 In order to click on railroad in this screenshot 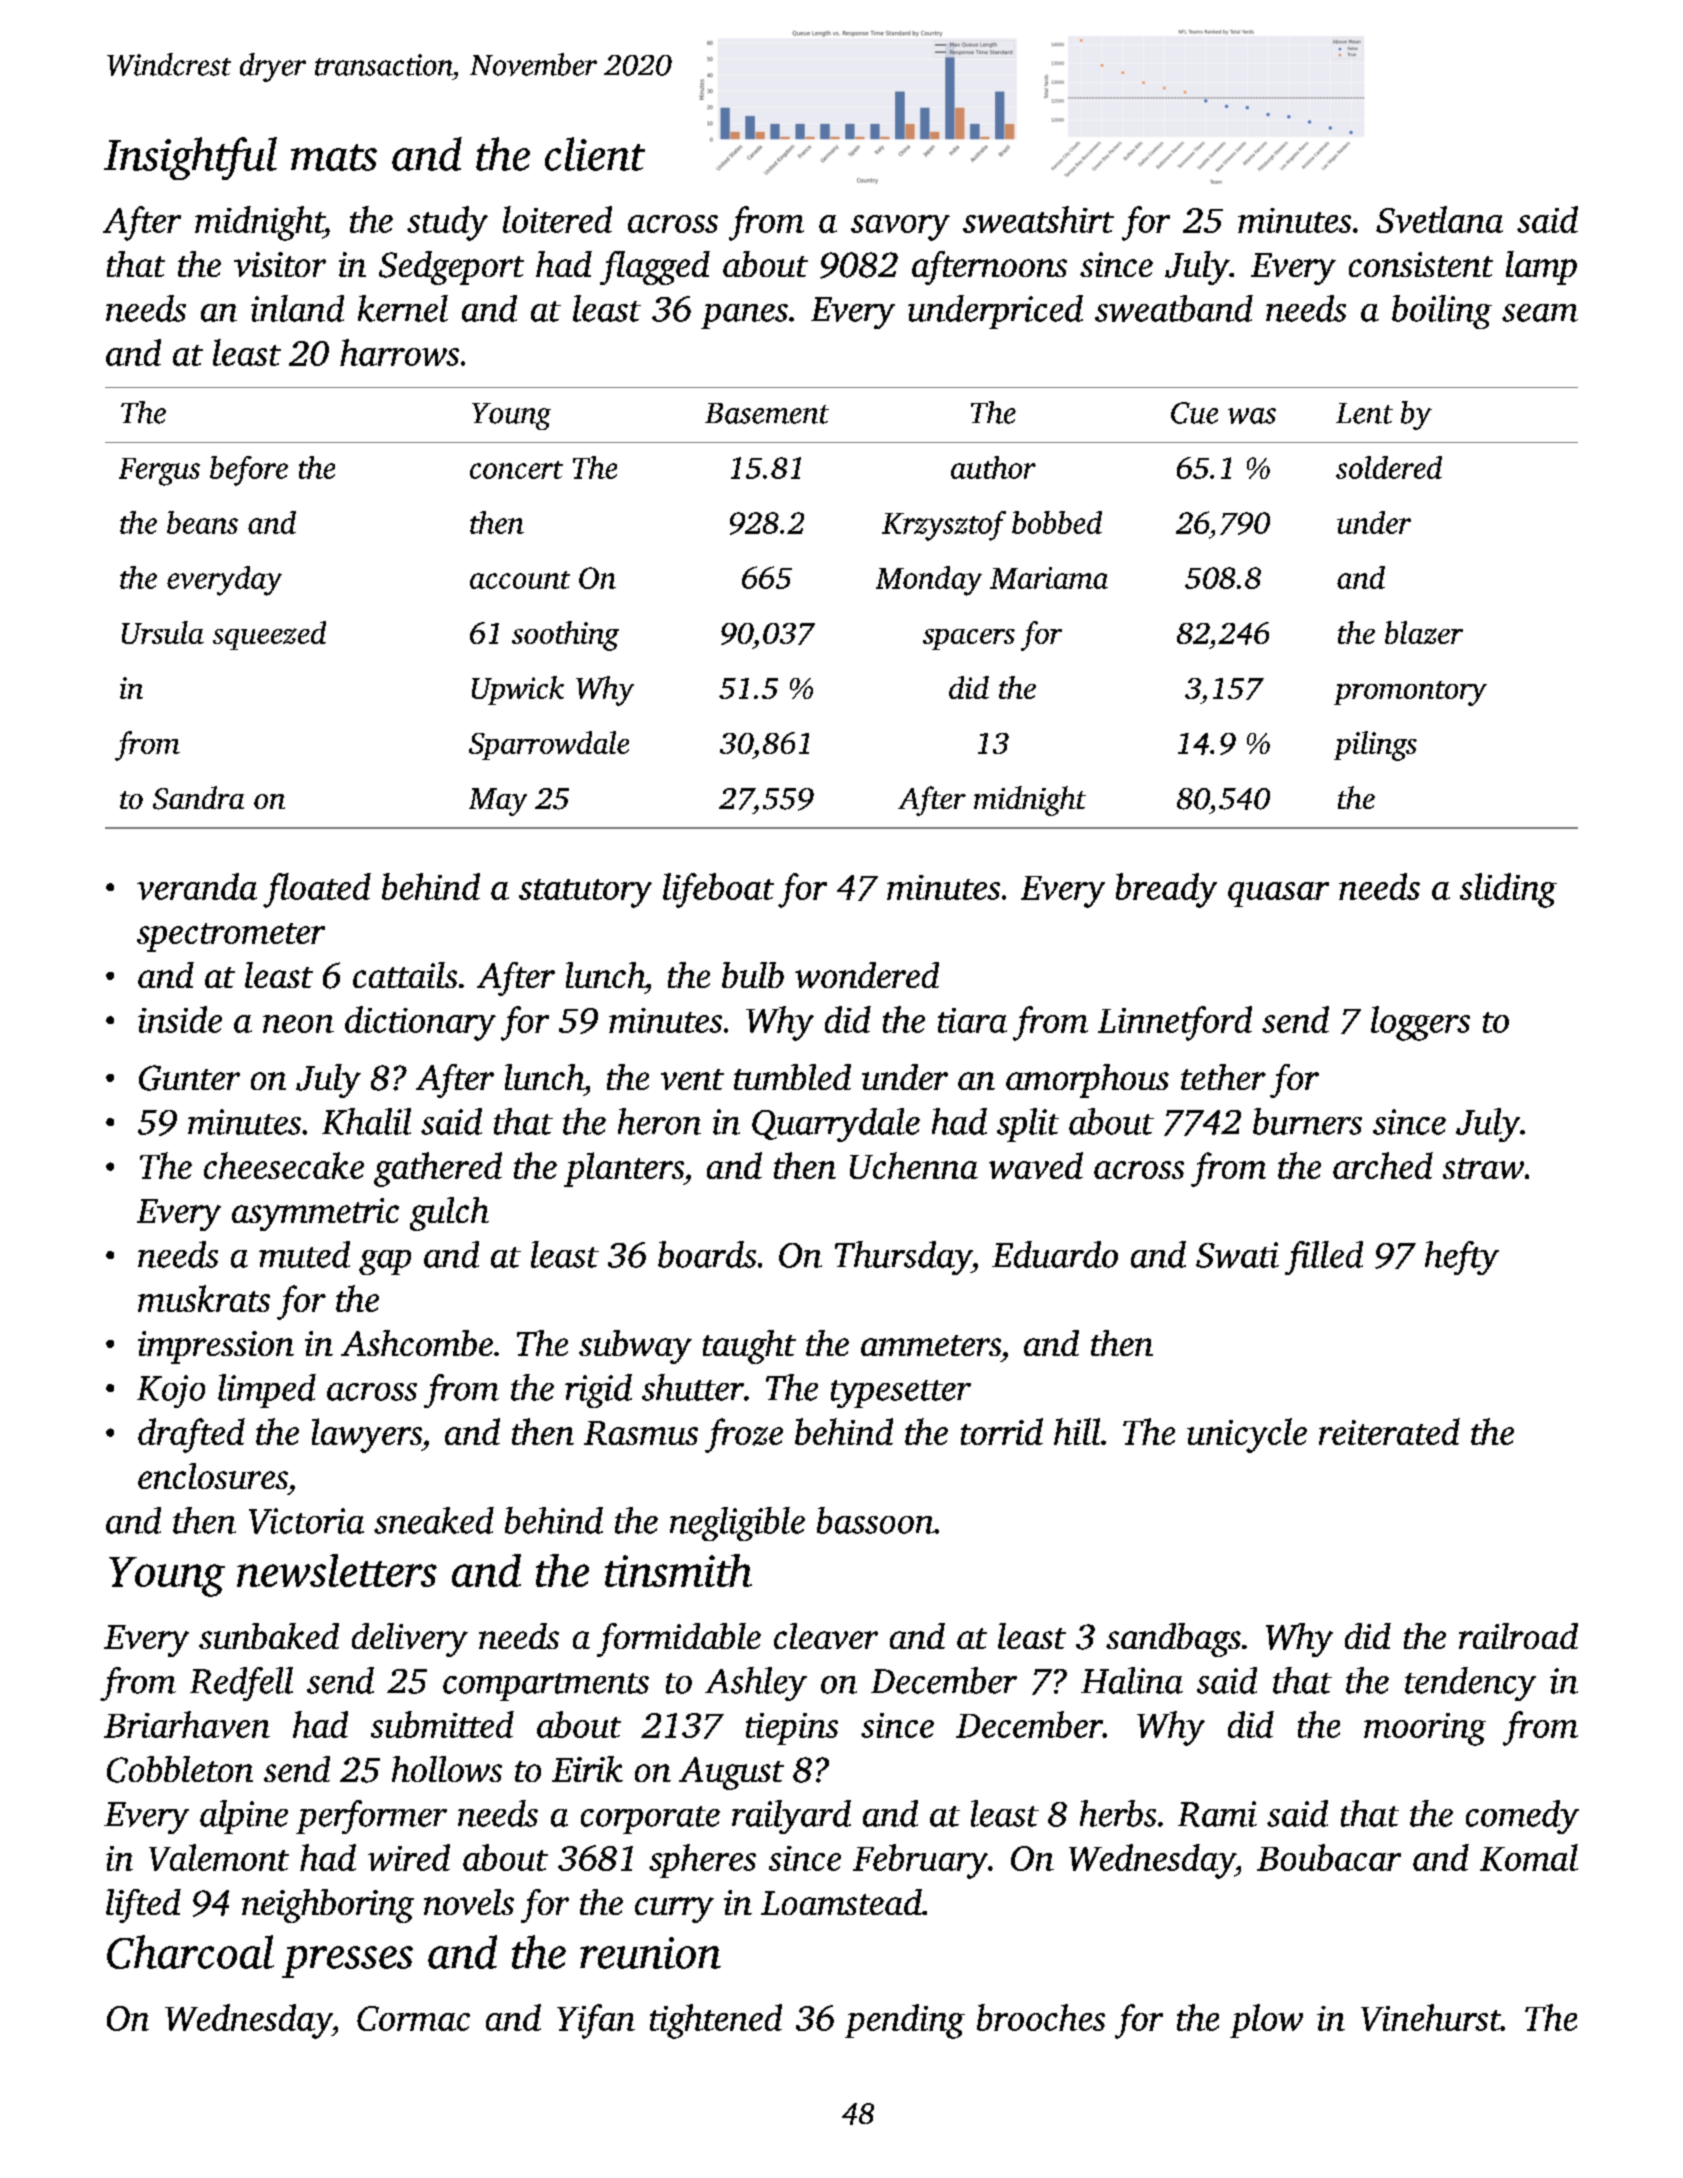, I will do `click(1518, 1636)`.
